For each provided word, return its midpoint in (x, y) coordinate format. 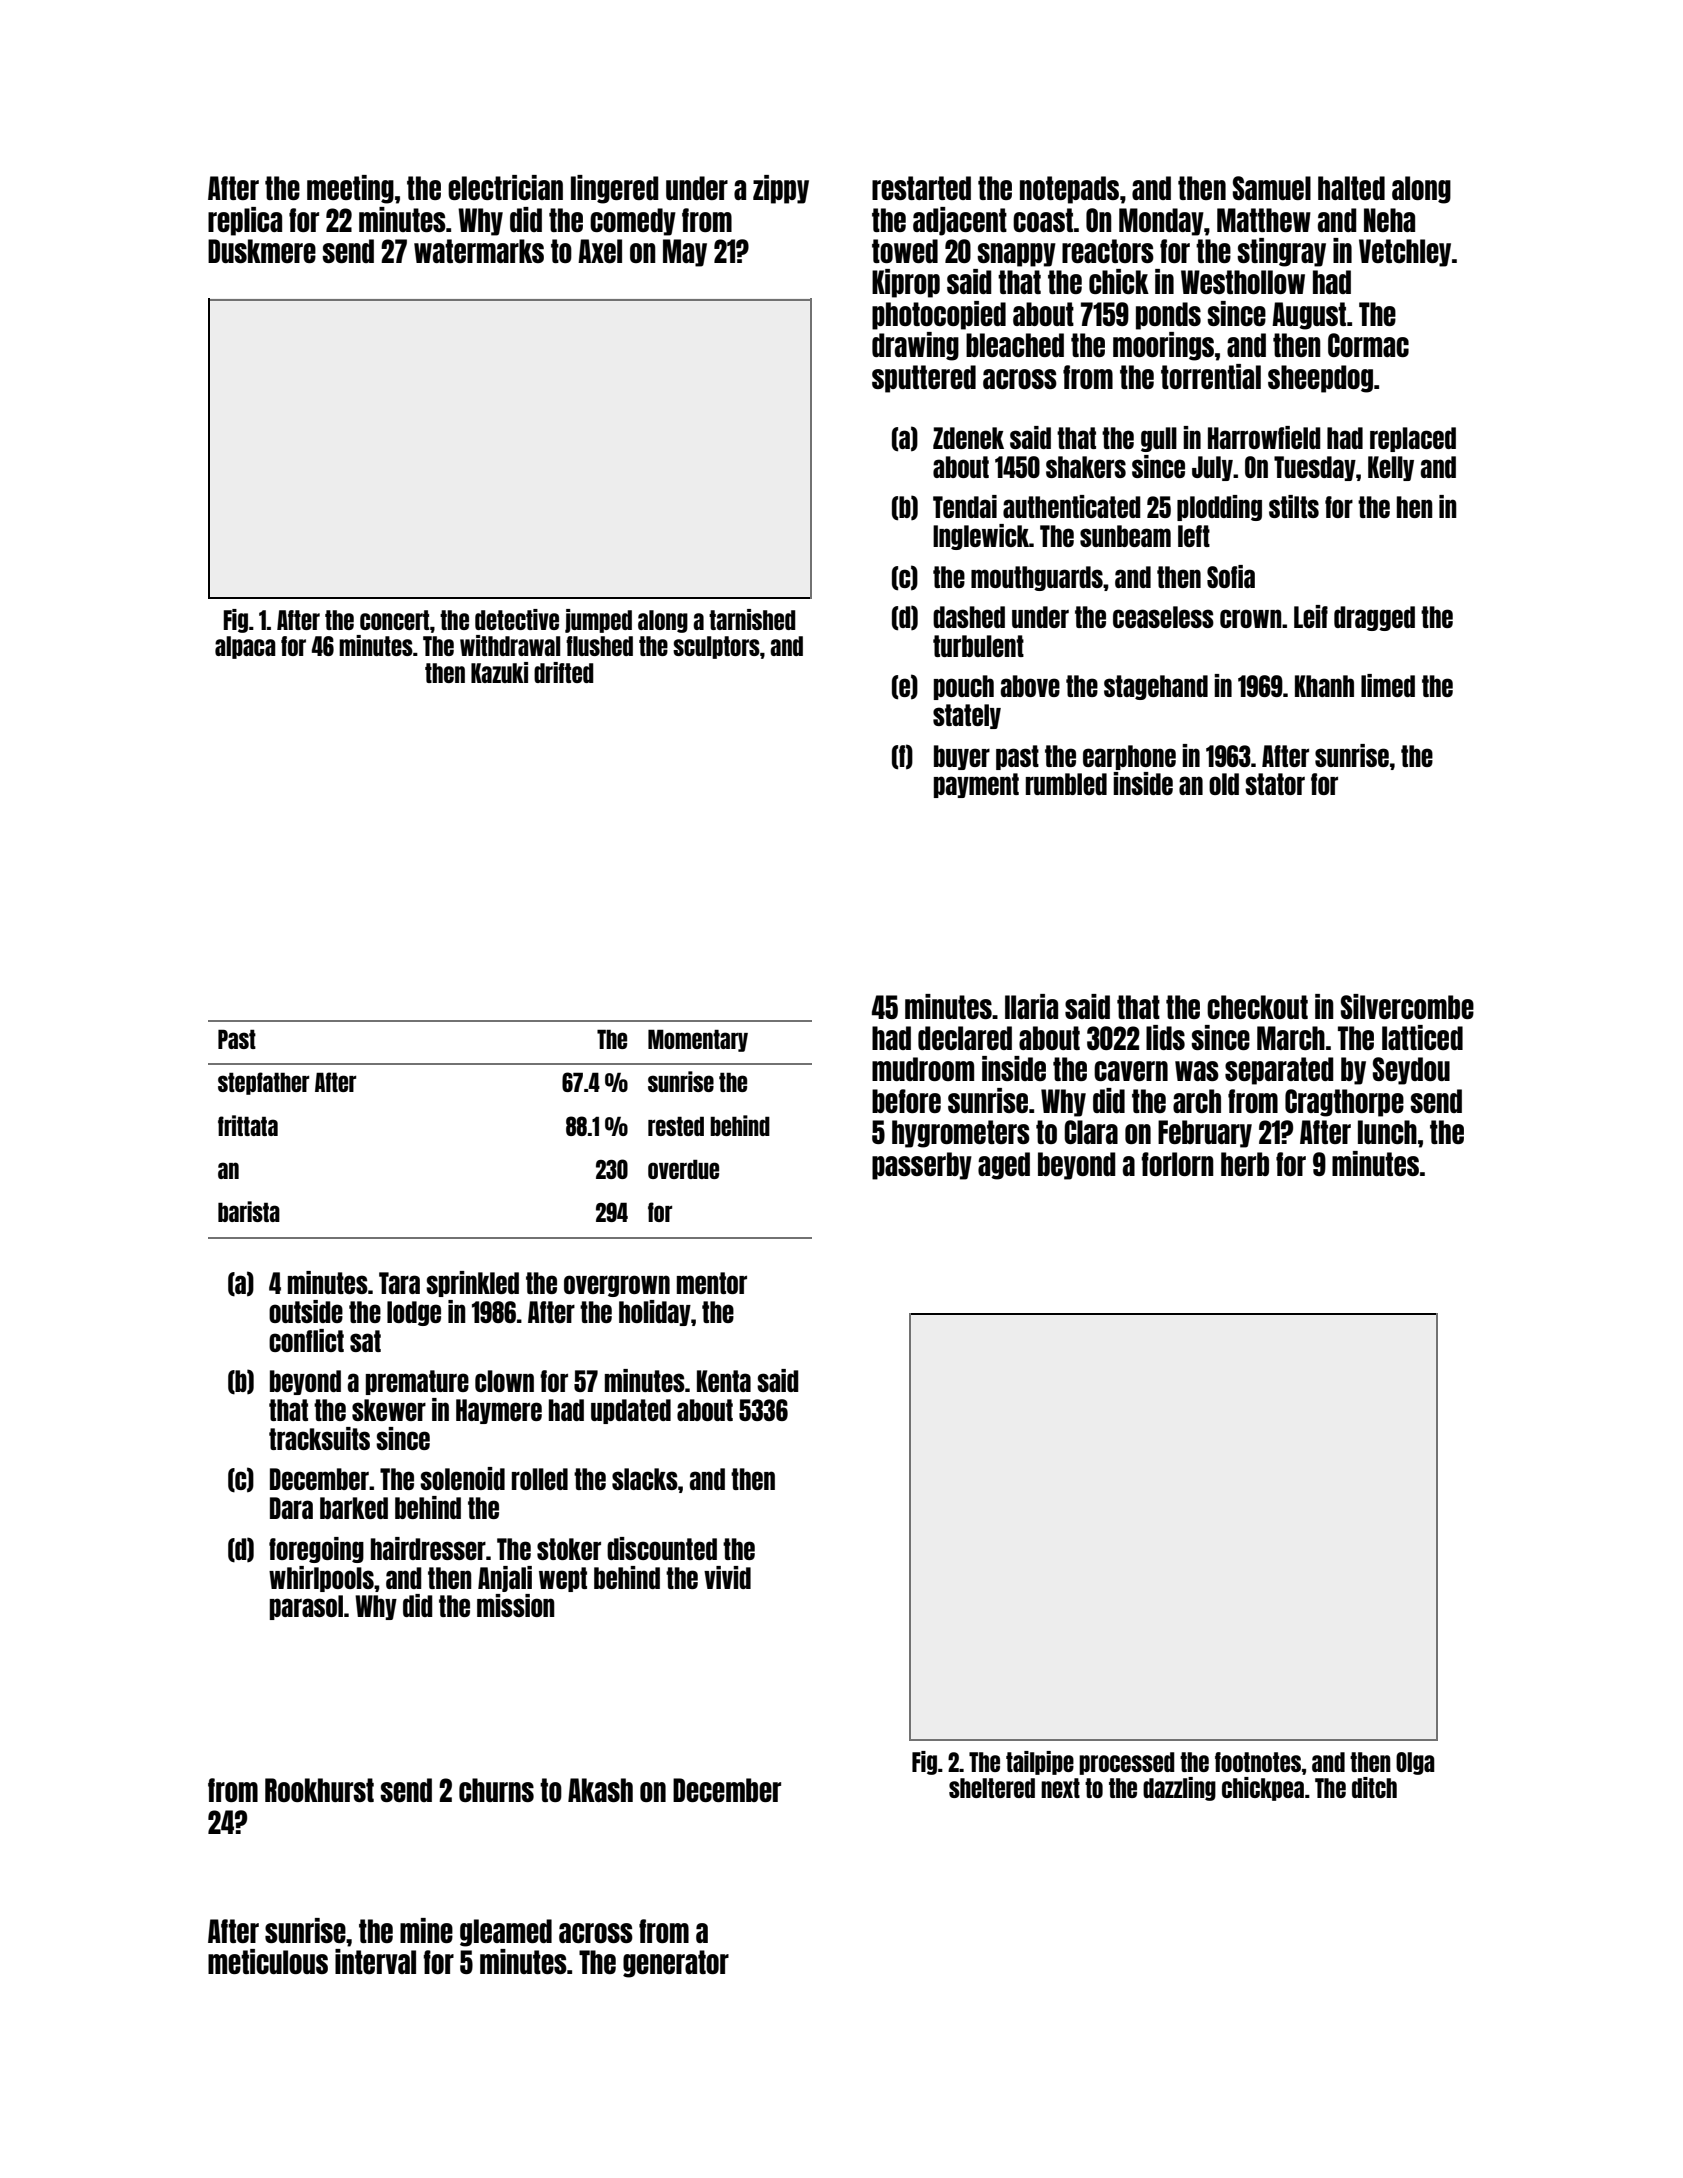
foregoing (316, 1550)
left (1194, 536)
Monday (1161, 222)
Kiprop (906, 283)
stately (967, 716)
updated (631, 1411)
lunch (1387, 1132)
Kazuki (499, 672)
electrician (505, 187)
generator (676, 1964)
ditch (1374, 1787)
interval (375, 1961)
